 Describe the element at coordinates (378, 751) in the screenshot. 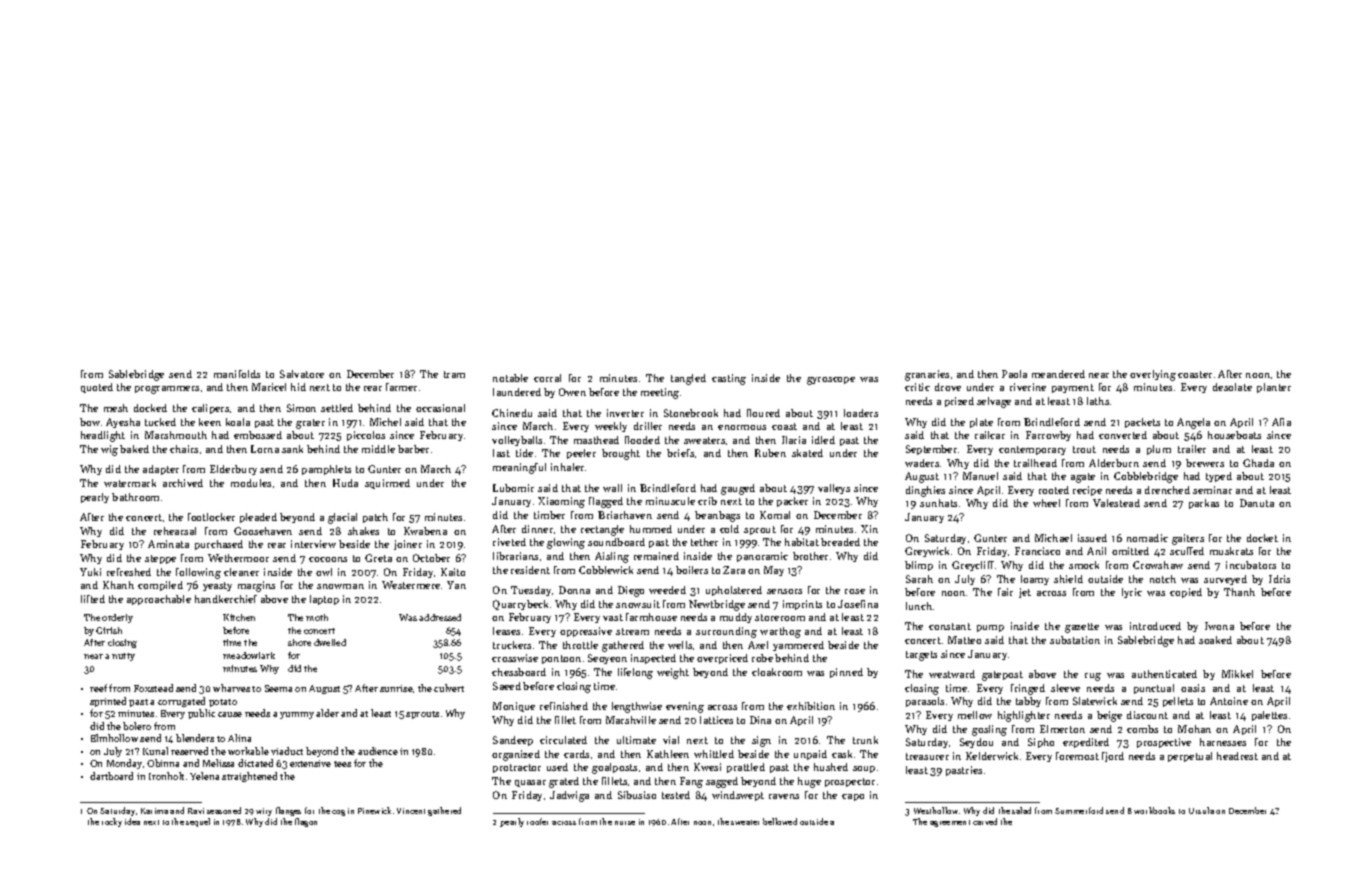

I see `audience` at that location.
